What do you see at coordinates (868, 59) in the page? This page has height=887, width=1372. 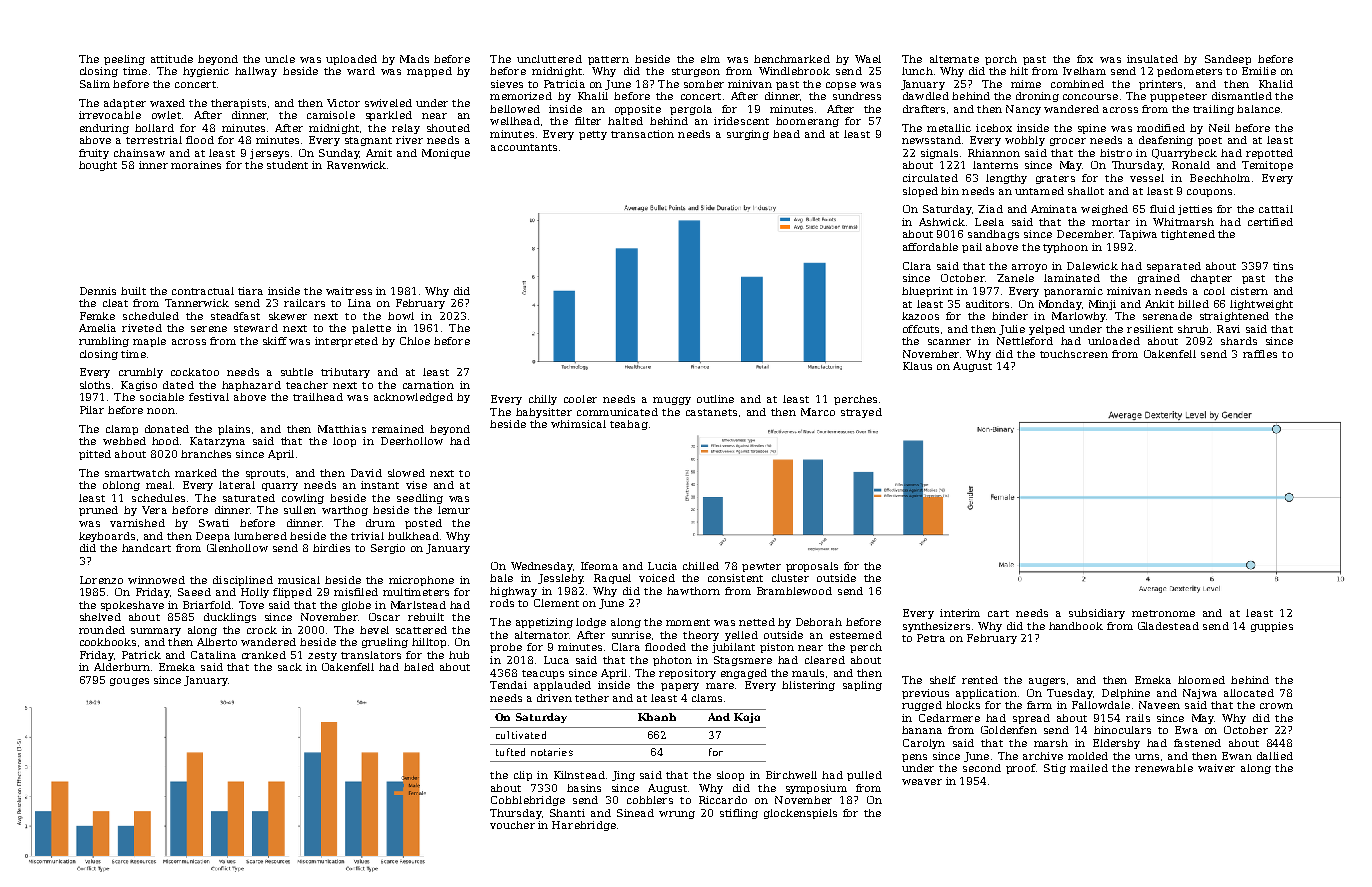 I see `Wael` at bounding box center [868, 59].
